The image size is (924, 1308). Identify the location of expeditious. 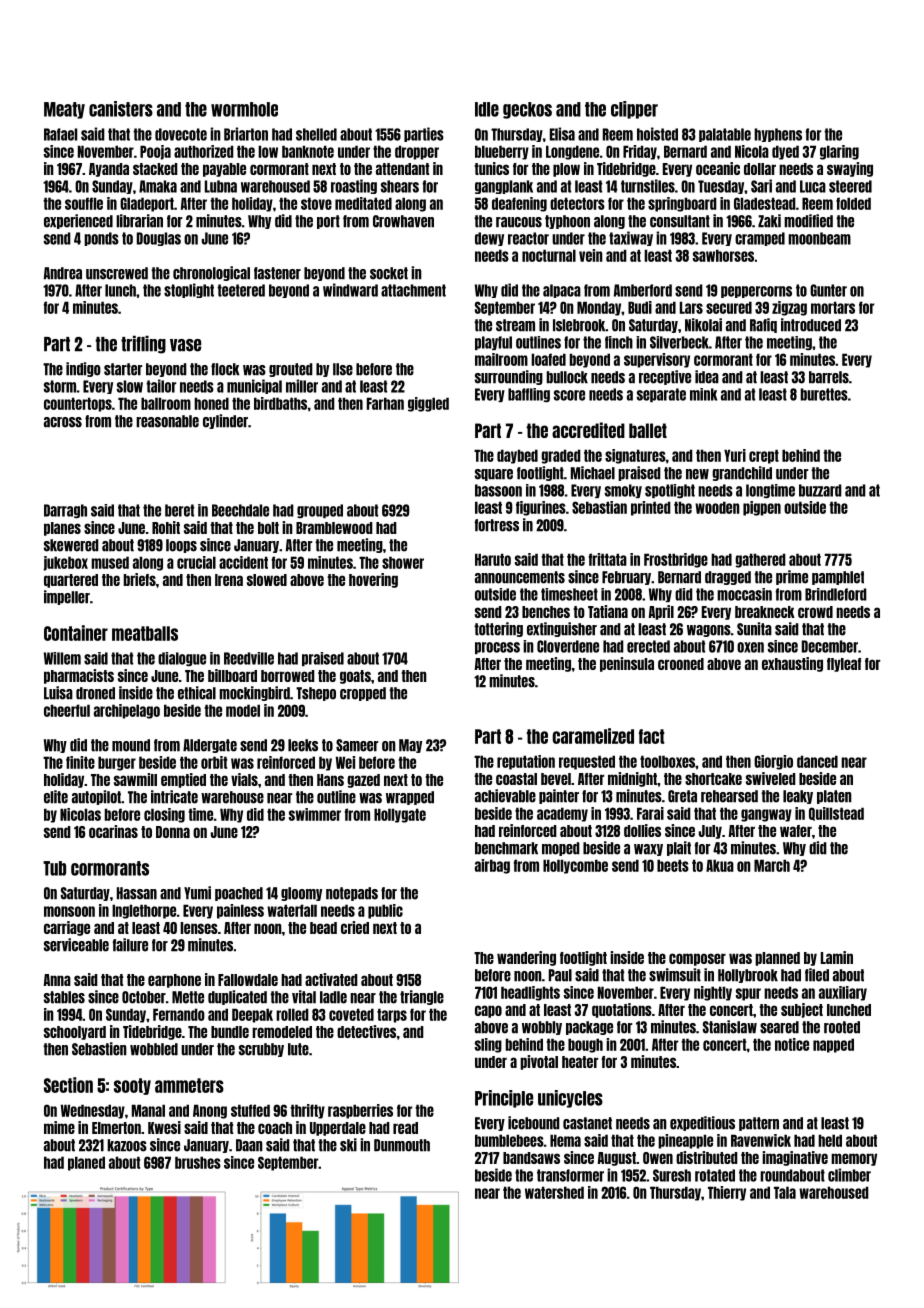
(702, 1123).
